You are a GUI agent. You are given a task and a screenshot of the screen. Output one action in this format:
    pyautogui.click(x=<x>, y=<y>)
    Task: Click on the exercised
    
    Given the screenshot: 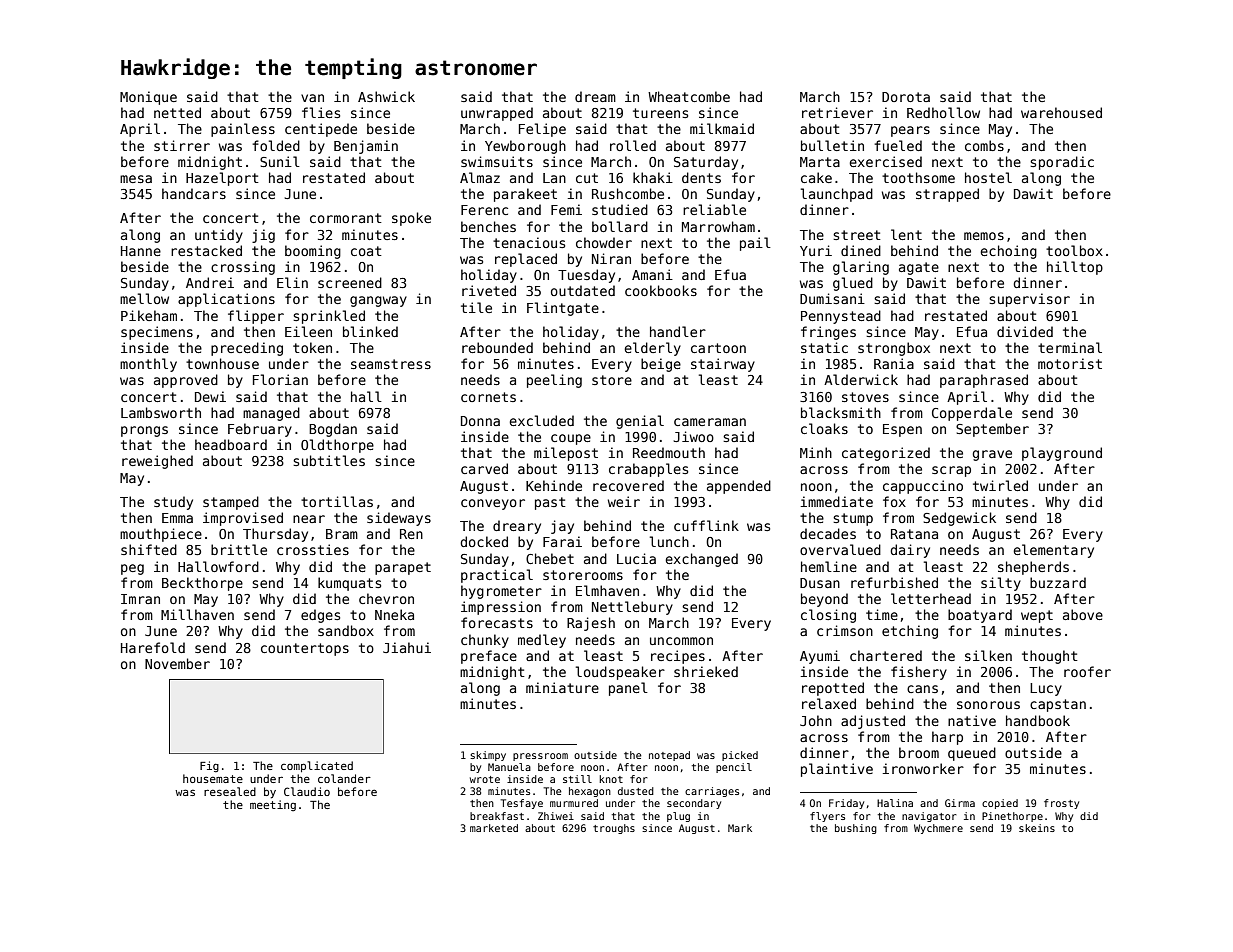 What is the action you would take?
    pyautogui.click(x=885, y=161)
